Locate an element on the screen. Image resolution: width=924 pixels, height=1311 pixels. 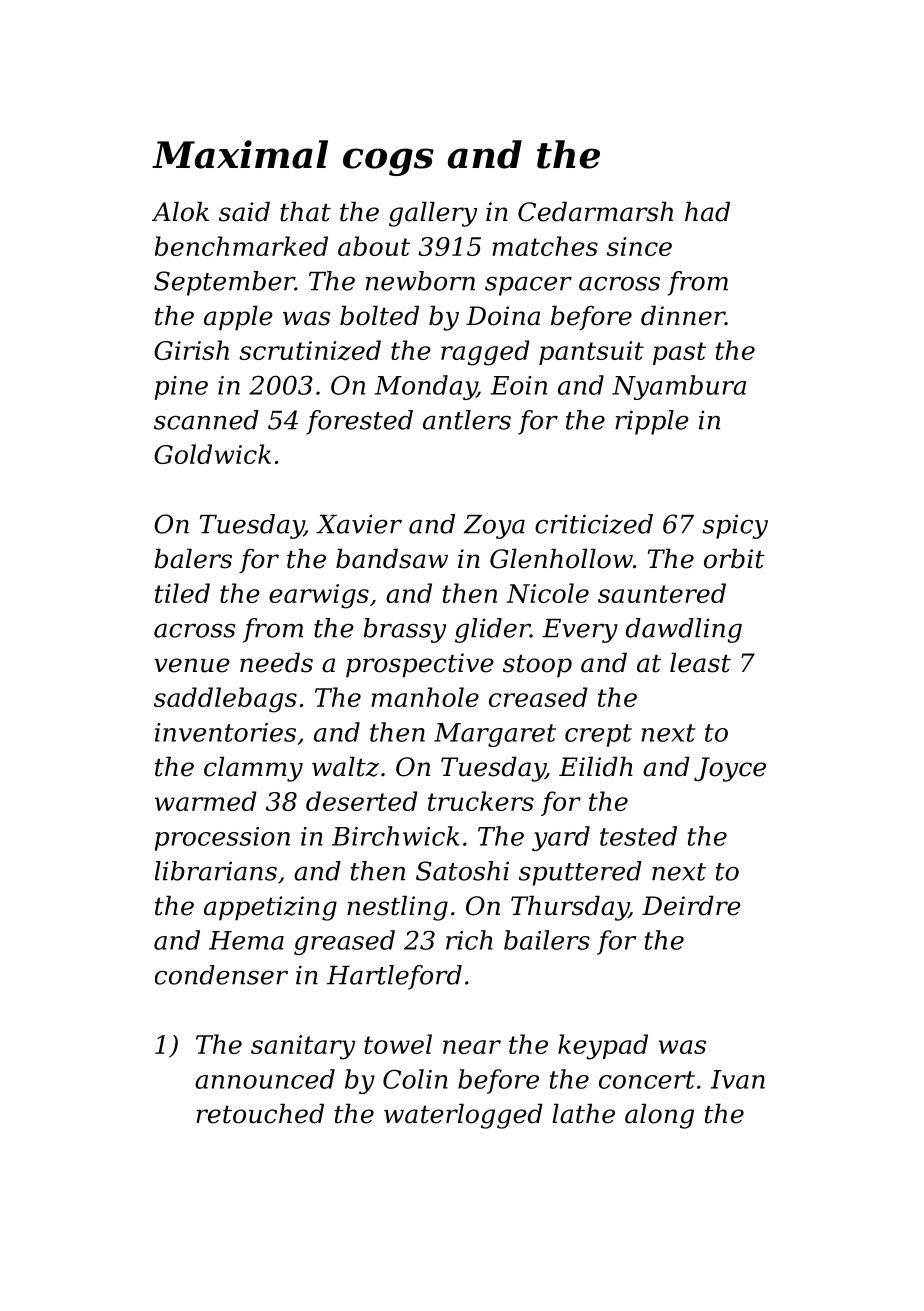
forested is located at coordinates (359, 422).
